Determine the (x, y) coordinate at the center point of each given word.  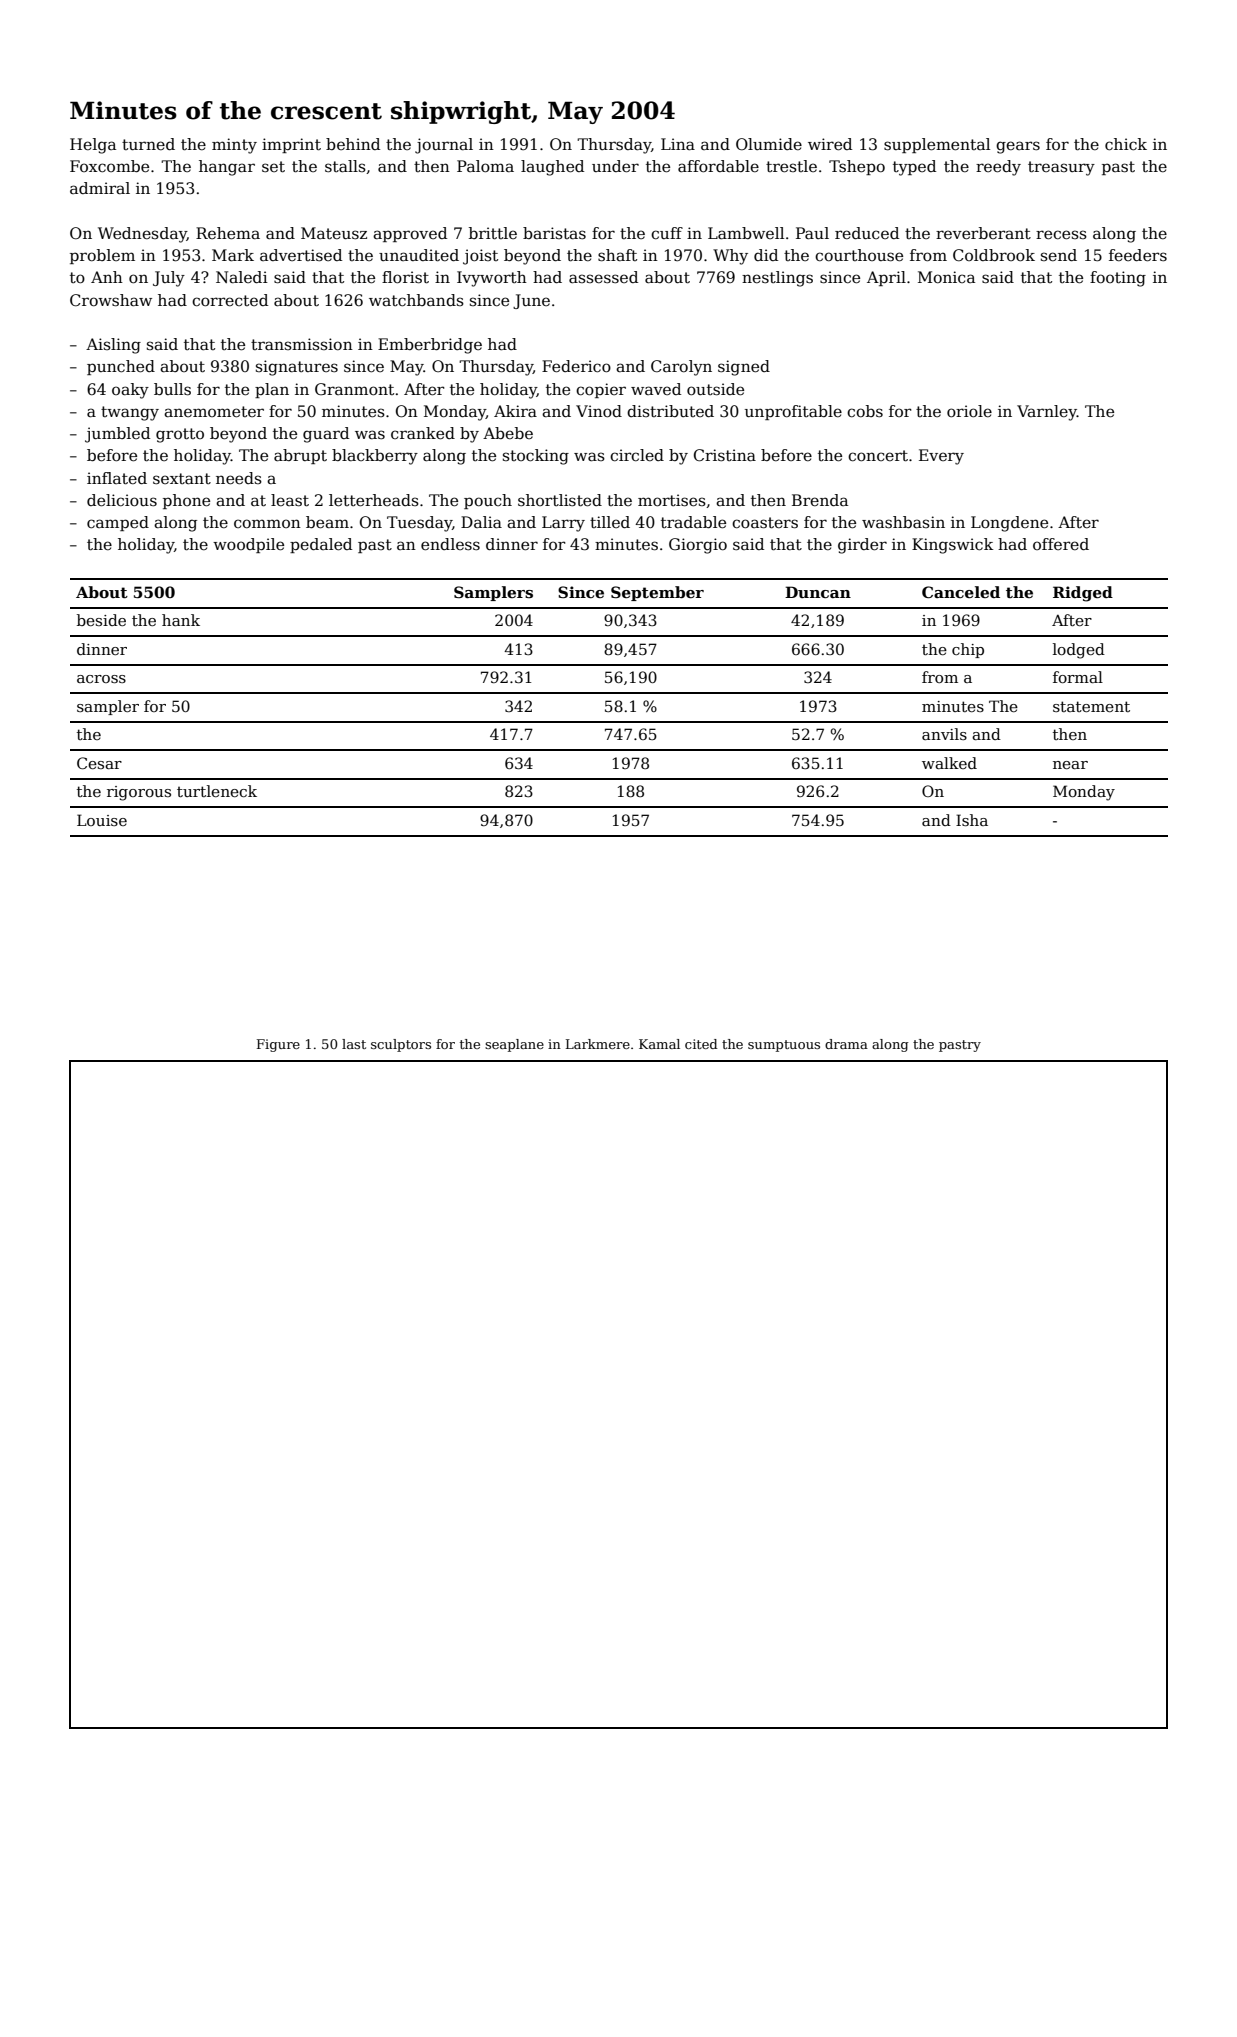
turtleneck (217, 791)
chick (1126, 144)
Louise (102, 820)
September (657, 593)
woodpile (248, 545)
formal (1078, 677)
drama (846, 1044)
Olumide (769, 144)
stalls (345, 166)
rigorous (139, 793)
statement (1091, 706)
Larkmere (598, 1044)
